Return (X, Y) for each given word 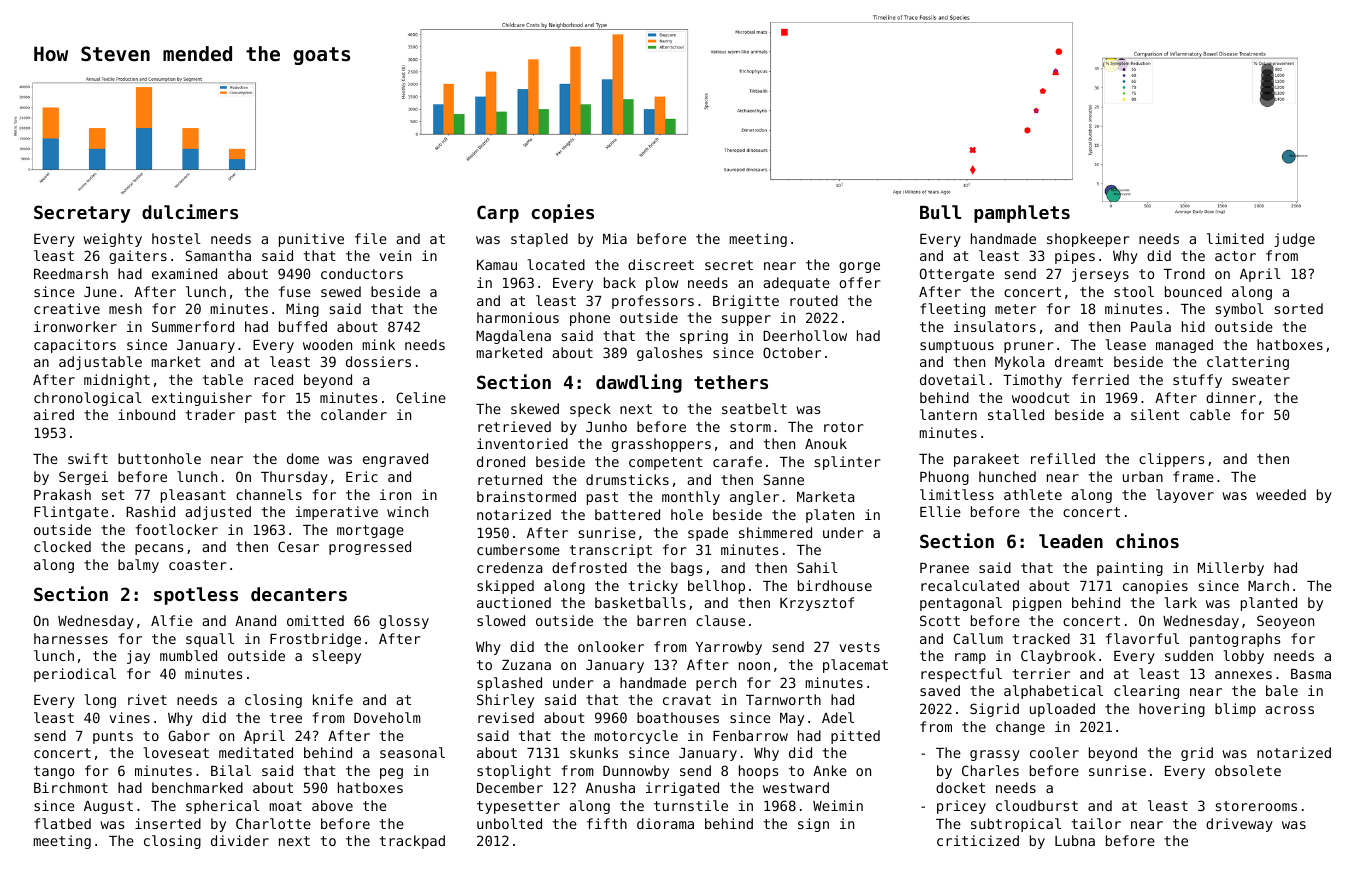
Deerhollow (805, 335)
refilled (1063, 458)
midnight (117, 381)
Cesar (298, 546)
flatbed (62, 823)
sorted (1299, 308)
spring (704, 337)
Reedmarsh (71, 273)
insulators (995, 326)
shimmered (775, 532)
